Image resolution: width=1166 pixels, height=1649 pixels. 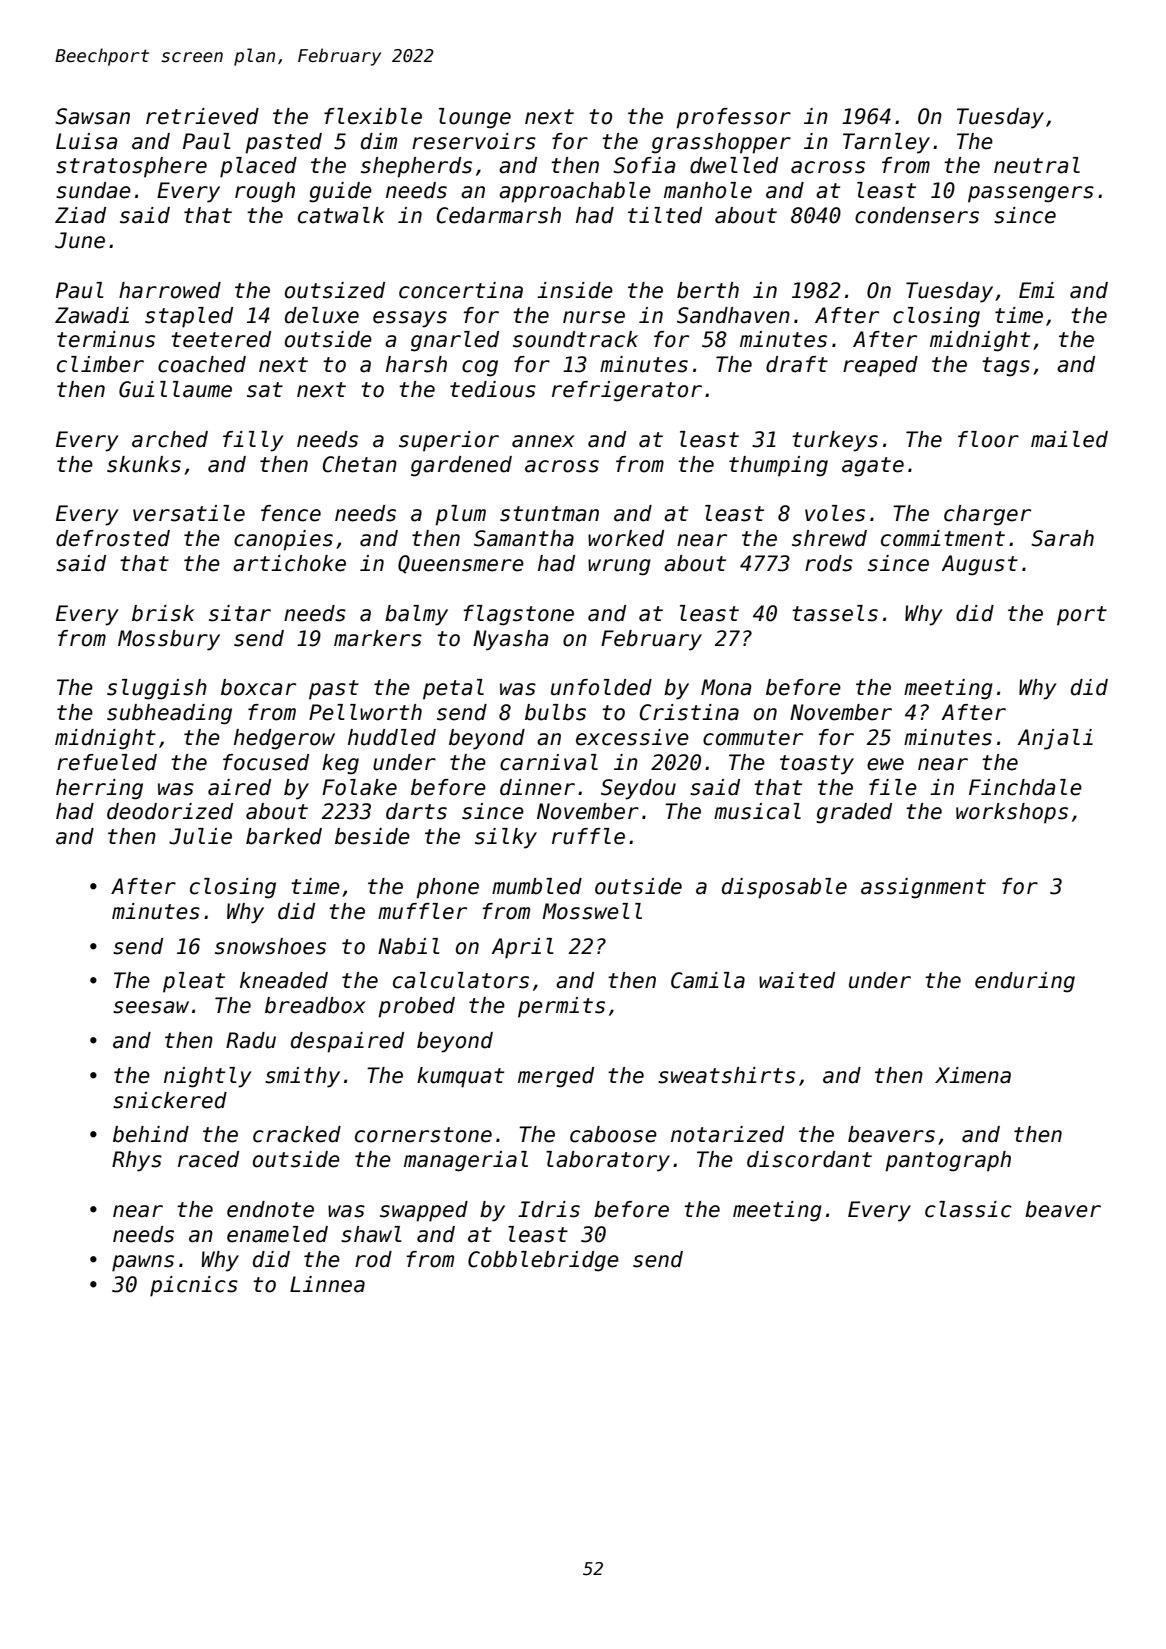 I want to click on unfolded, so click(x=601, y=687).
